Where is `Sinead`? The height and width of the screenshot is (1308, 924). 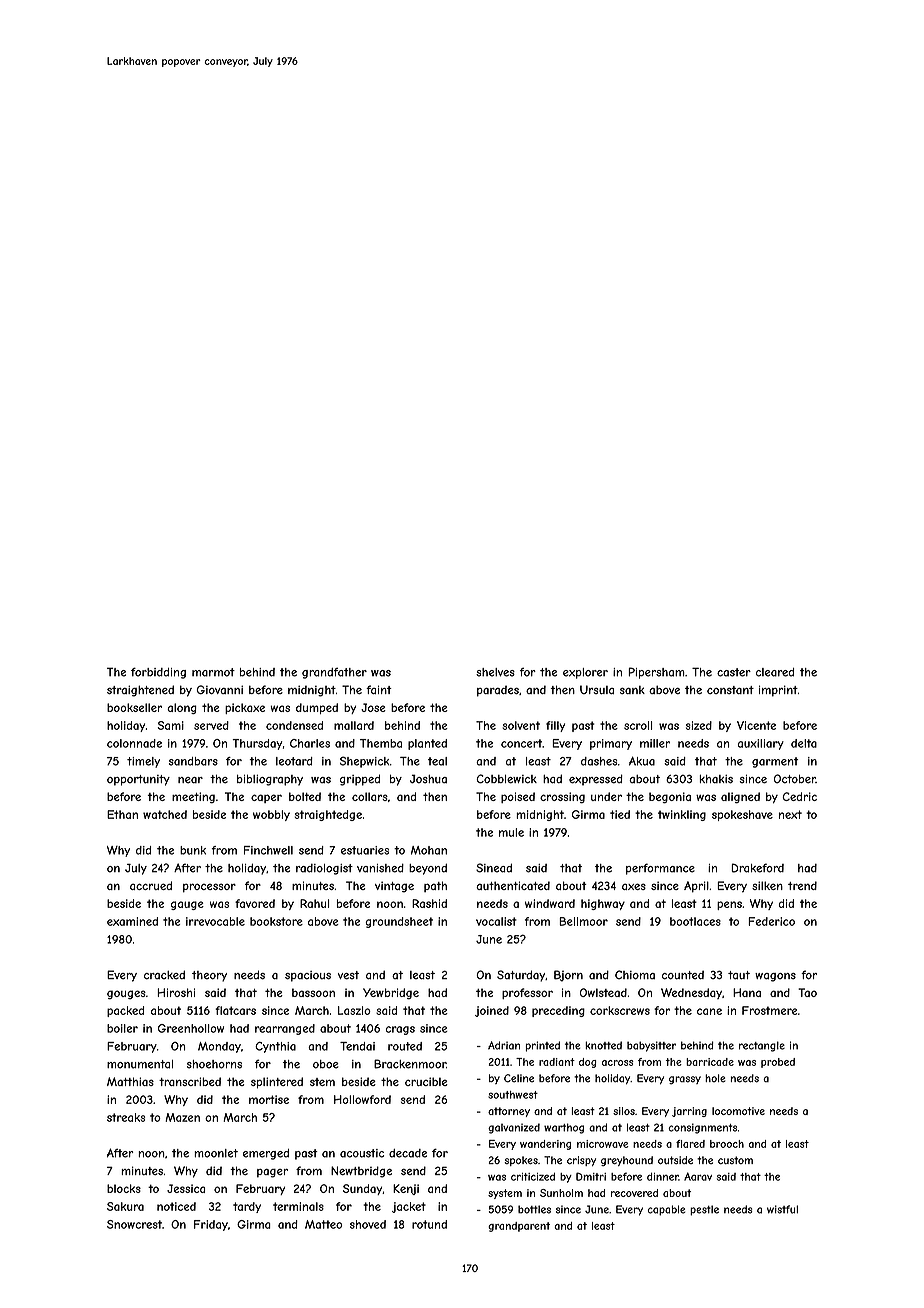
Sinead is located at coordinates (494, 868).
